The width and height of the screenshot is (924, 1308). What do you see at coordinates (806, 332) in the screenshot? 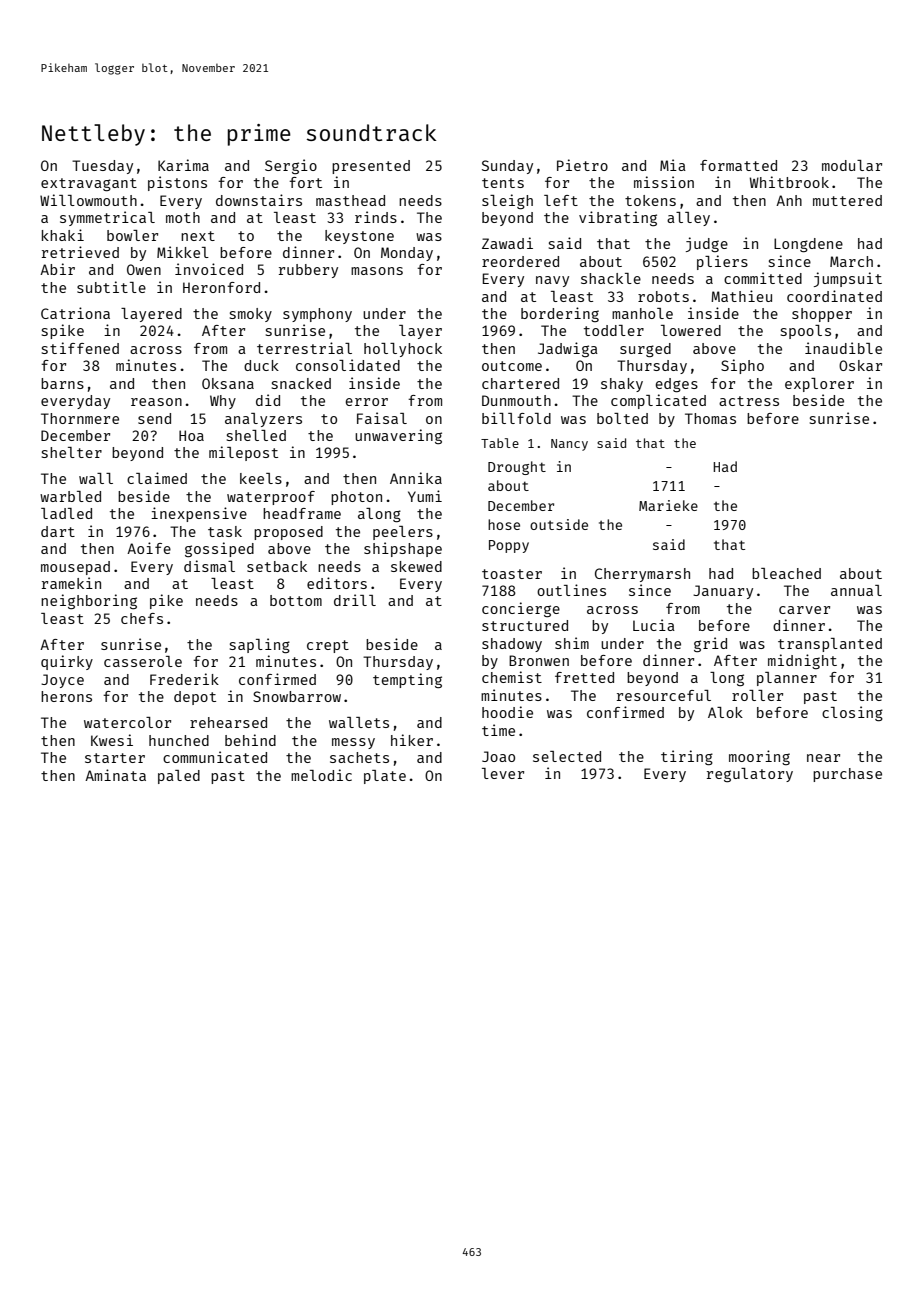
I see `spools` at bounding box center [806, 332].
